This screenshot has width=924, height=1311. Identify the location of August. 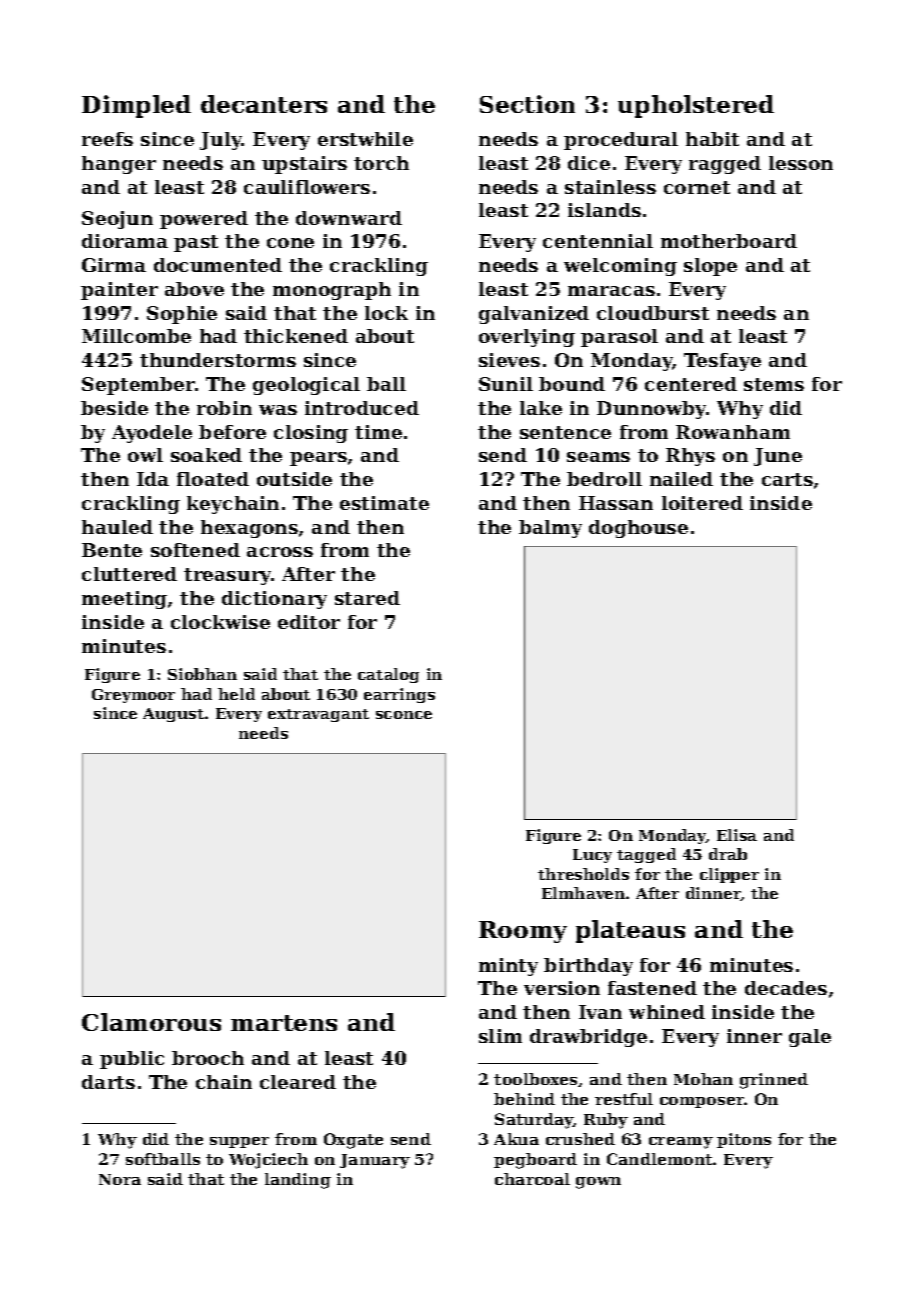
(173, 715).
